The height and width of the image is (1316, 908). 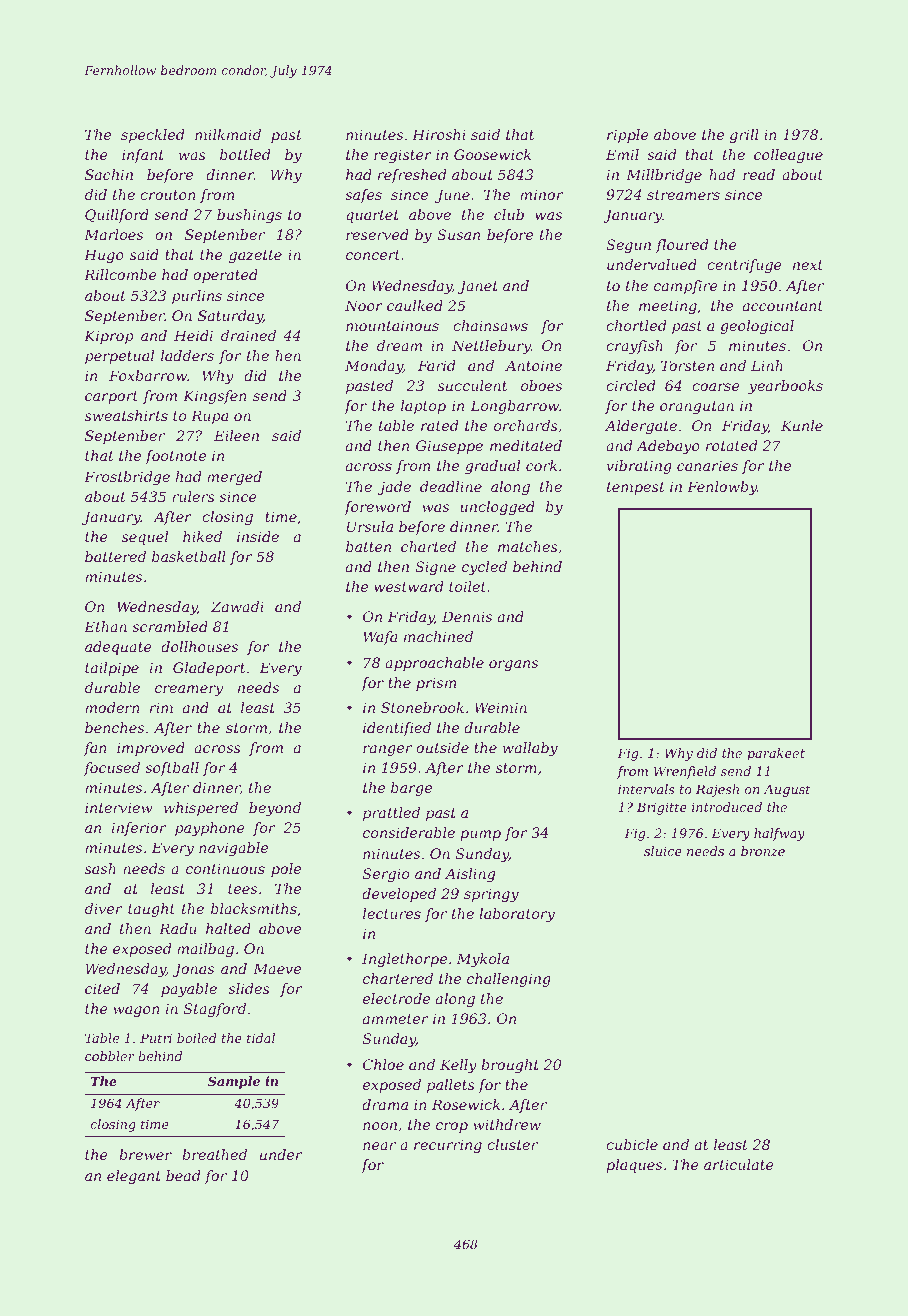 I want to click on ripple, so click(x=628, y=136).
